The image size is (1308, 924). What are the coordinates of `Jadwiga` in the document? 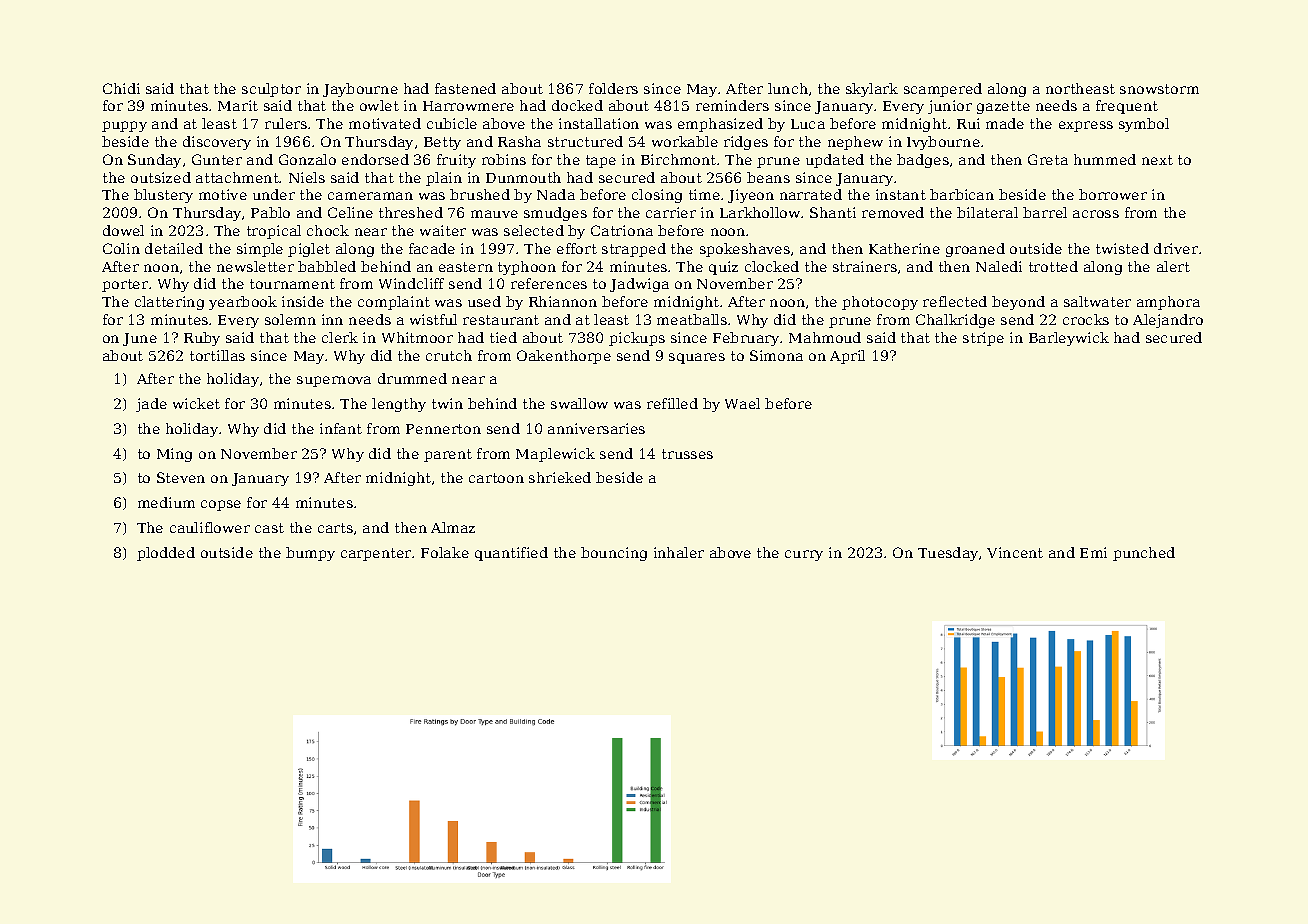 It's located at (639, 285).
